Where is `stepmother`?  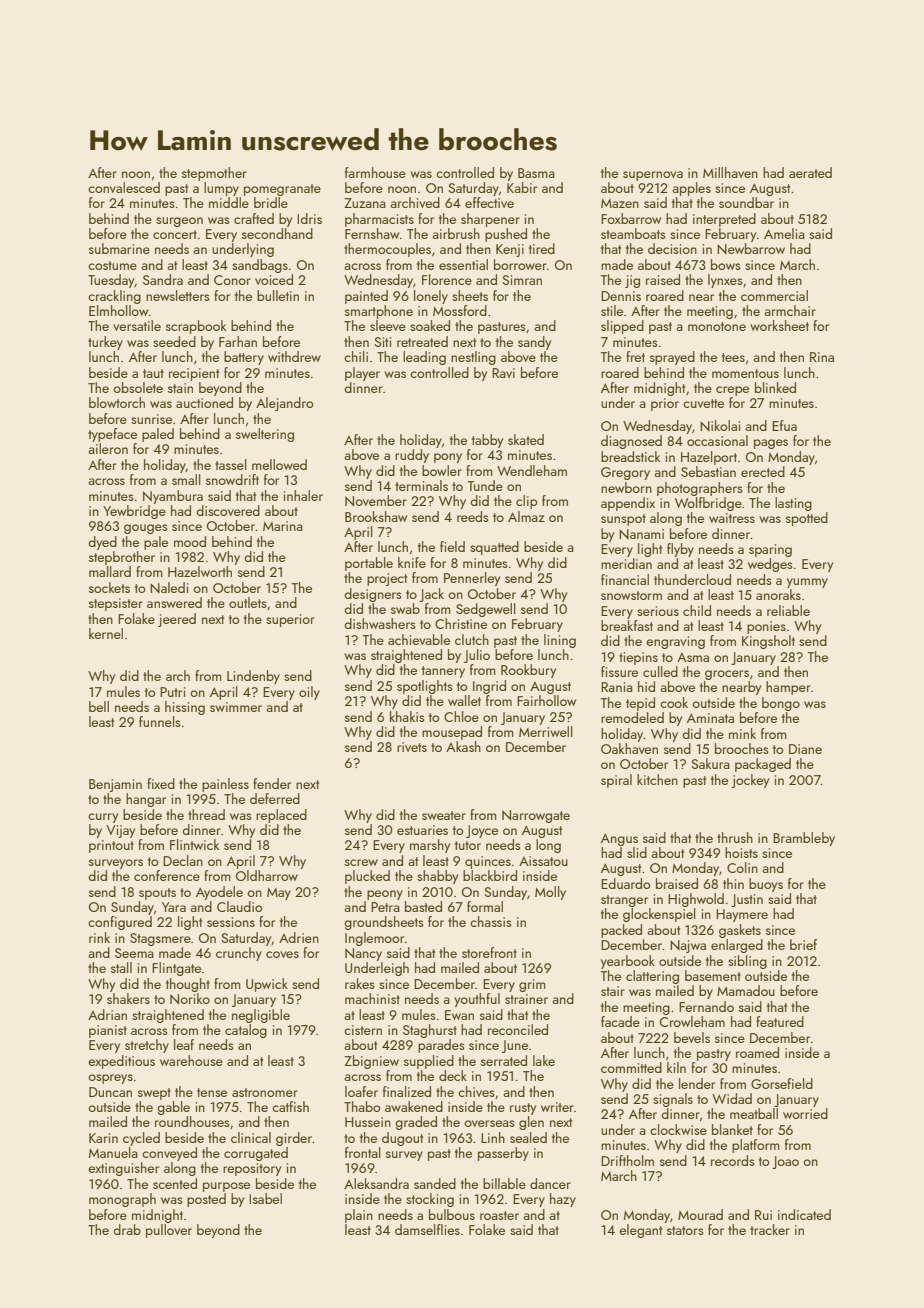
stepmother is located at coordinates (214, 174).
